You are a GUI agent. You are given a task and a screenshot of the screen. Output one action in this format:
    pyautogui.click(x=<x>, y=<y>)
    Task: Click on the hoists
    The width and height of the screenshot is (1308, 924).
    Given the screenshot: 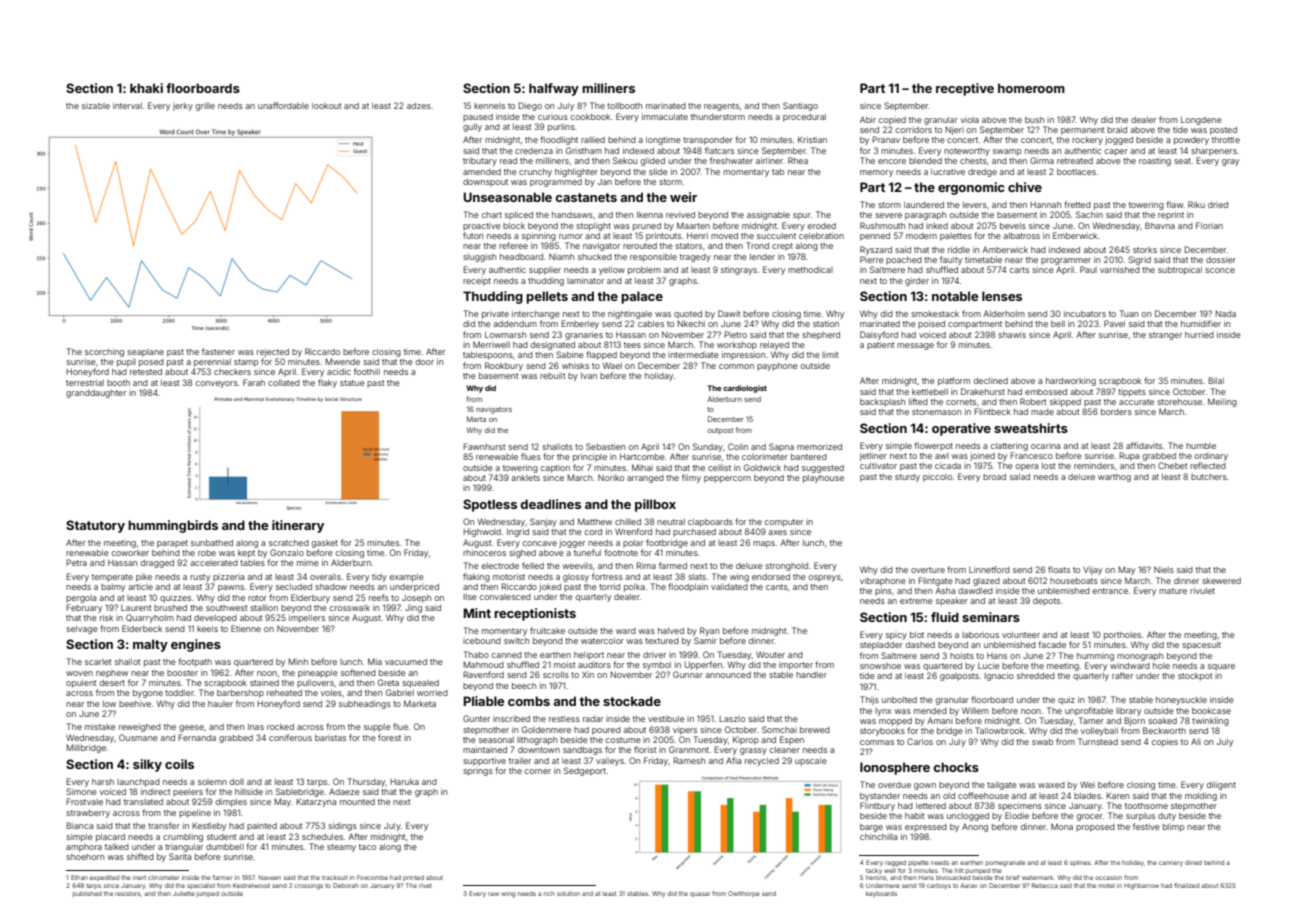 What is the action you would take?
    pyautogui.click(x=962, y=655)
